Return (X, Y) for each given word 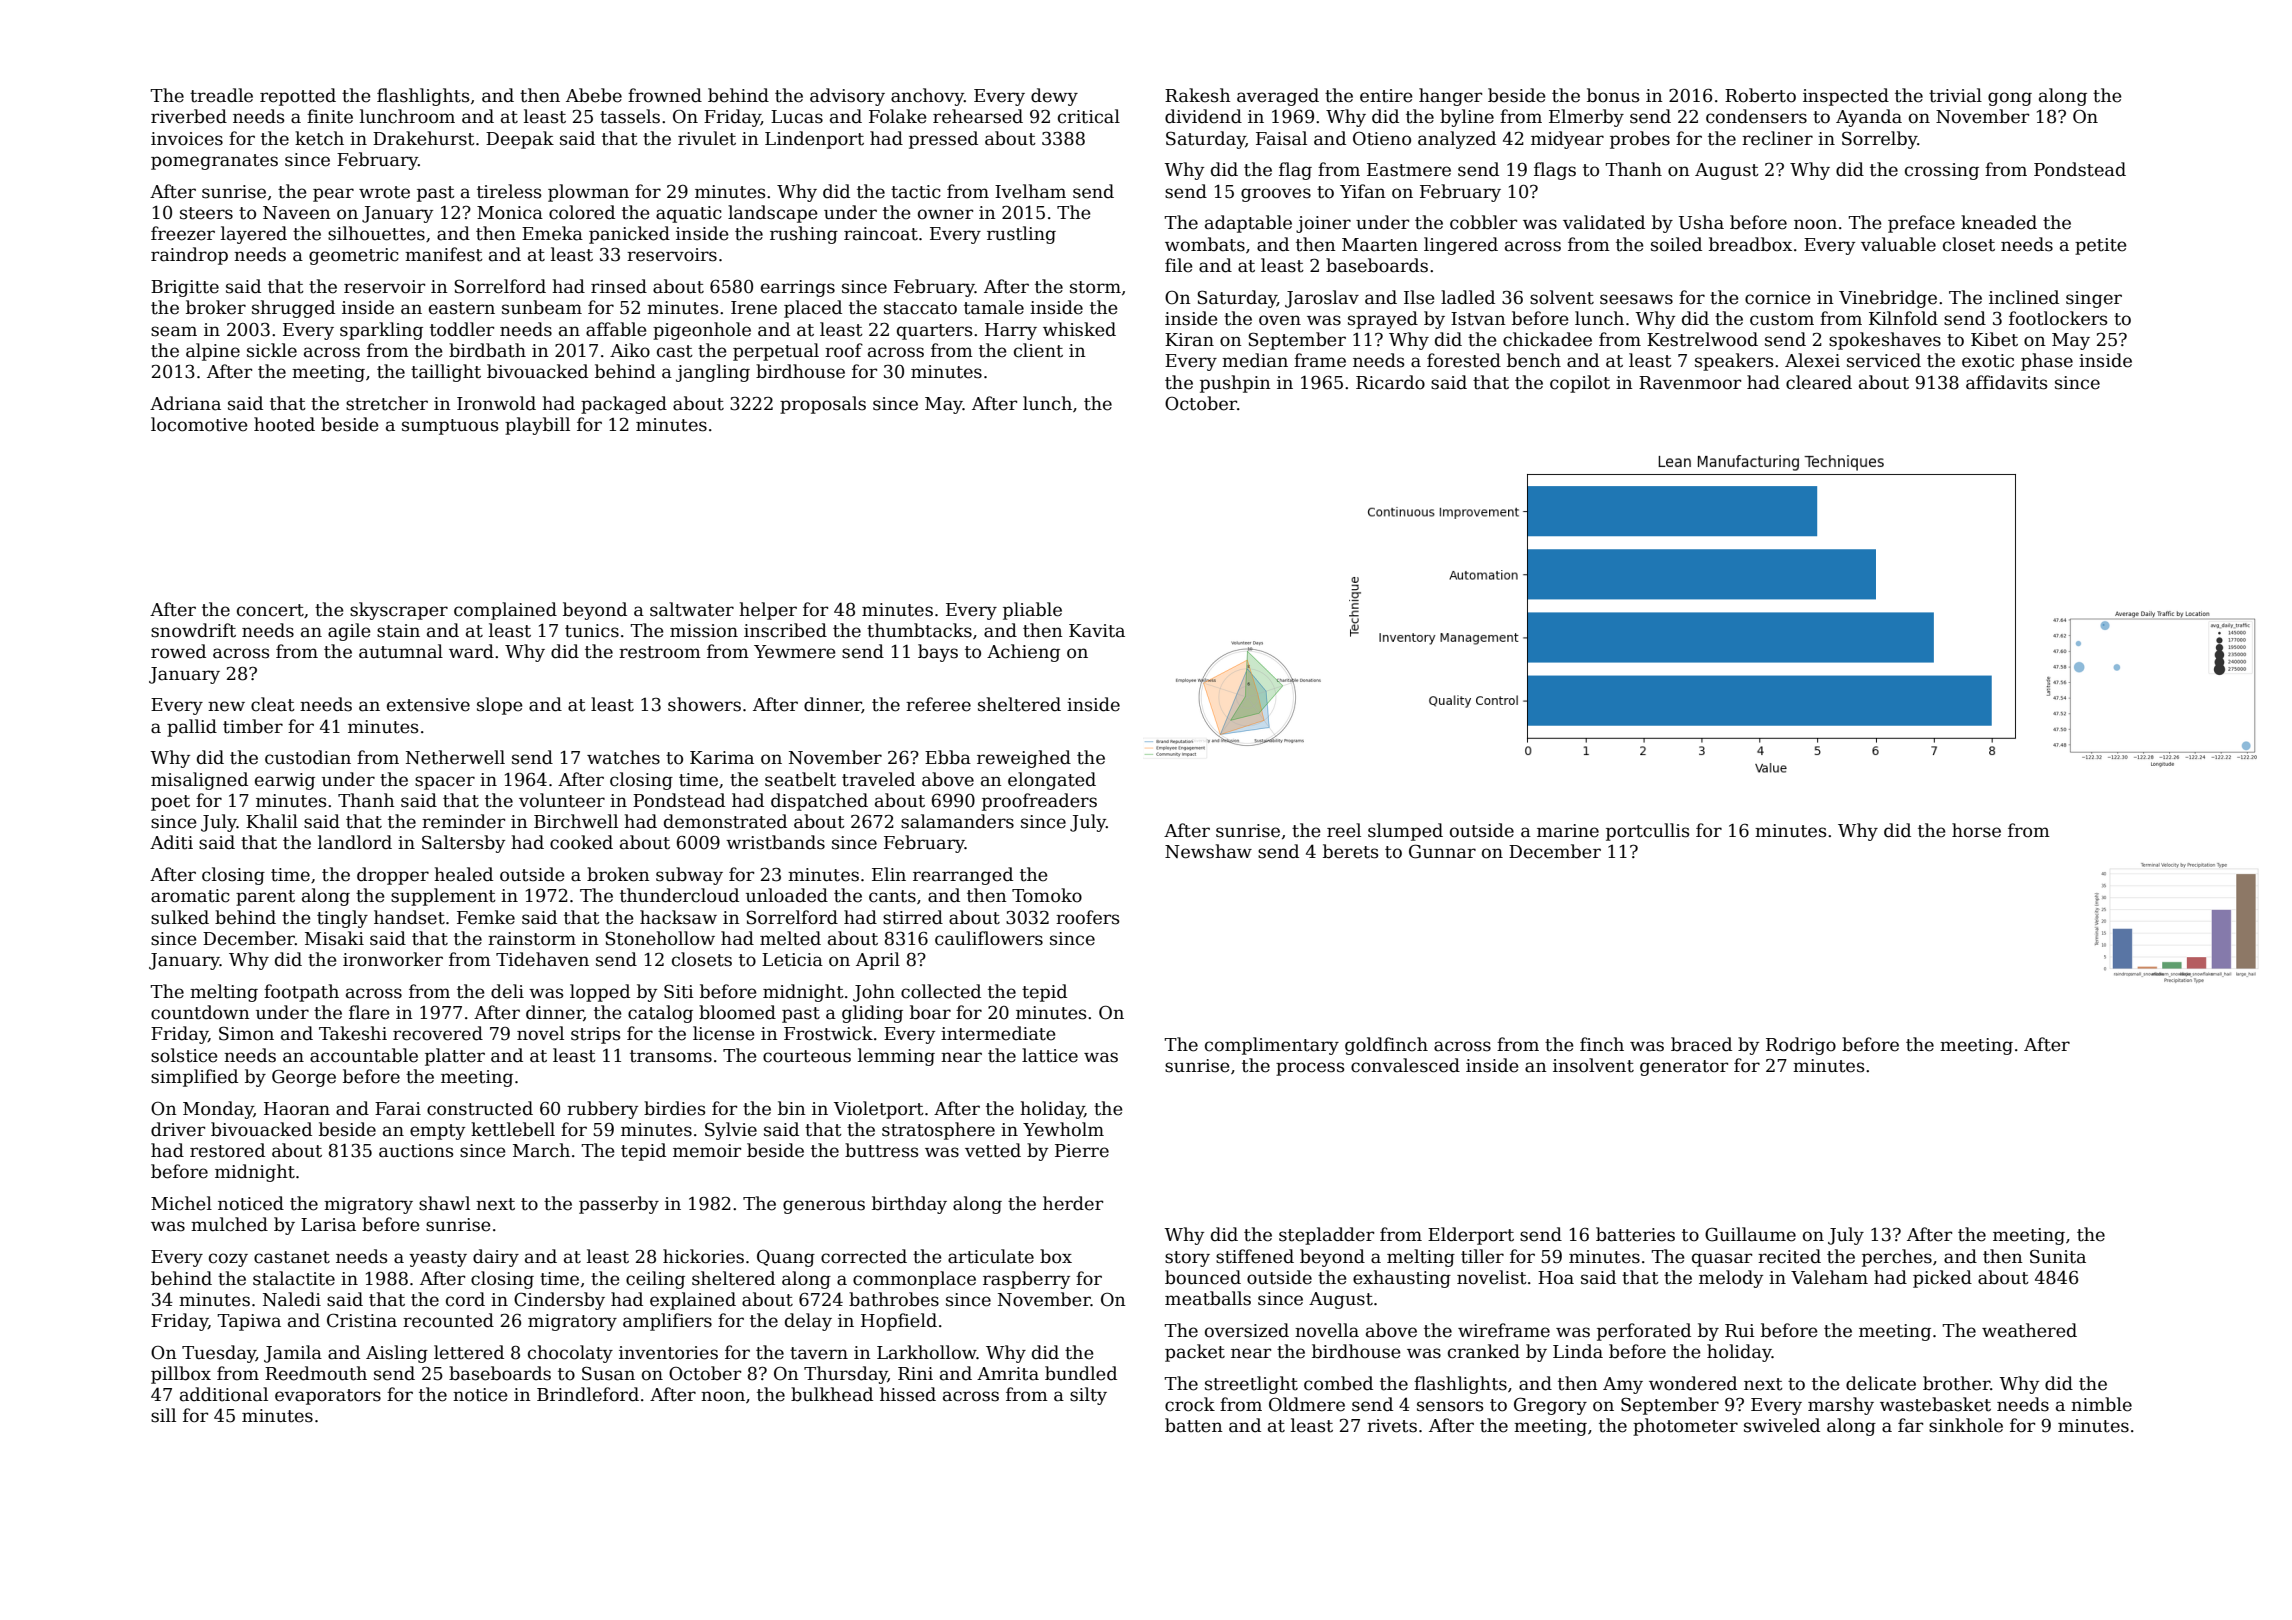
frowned (665, 95)
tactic (916, 192)
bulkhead (832, 1394)
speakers (1734, 362)
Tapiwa (249, 1322)
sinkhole (1966, 1425)
